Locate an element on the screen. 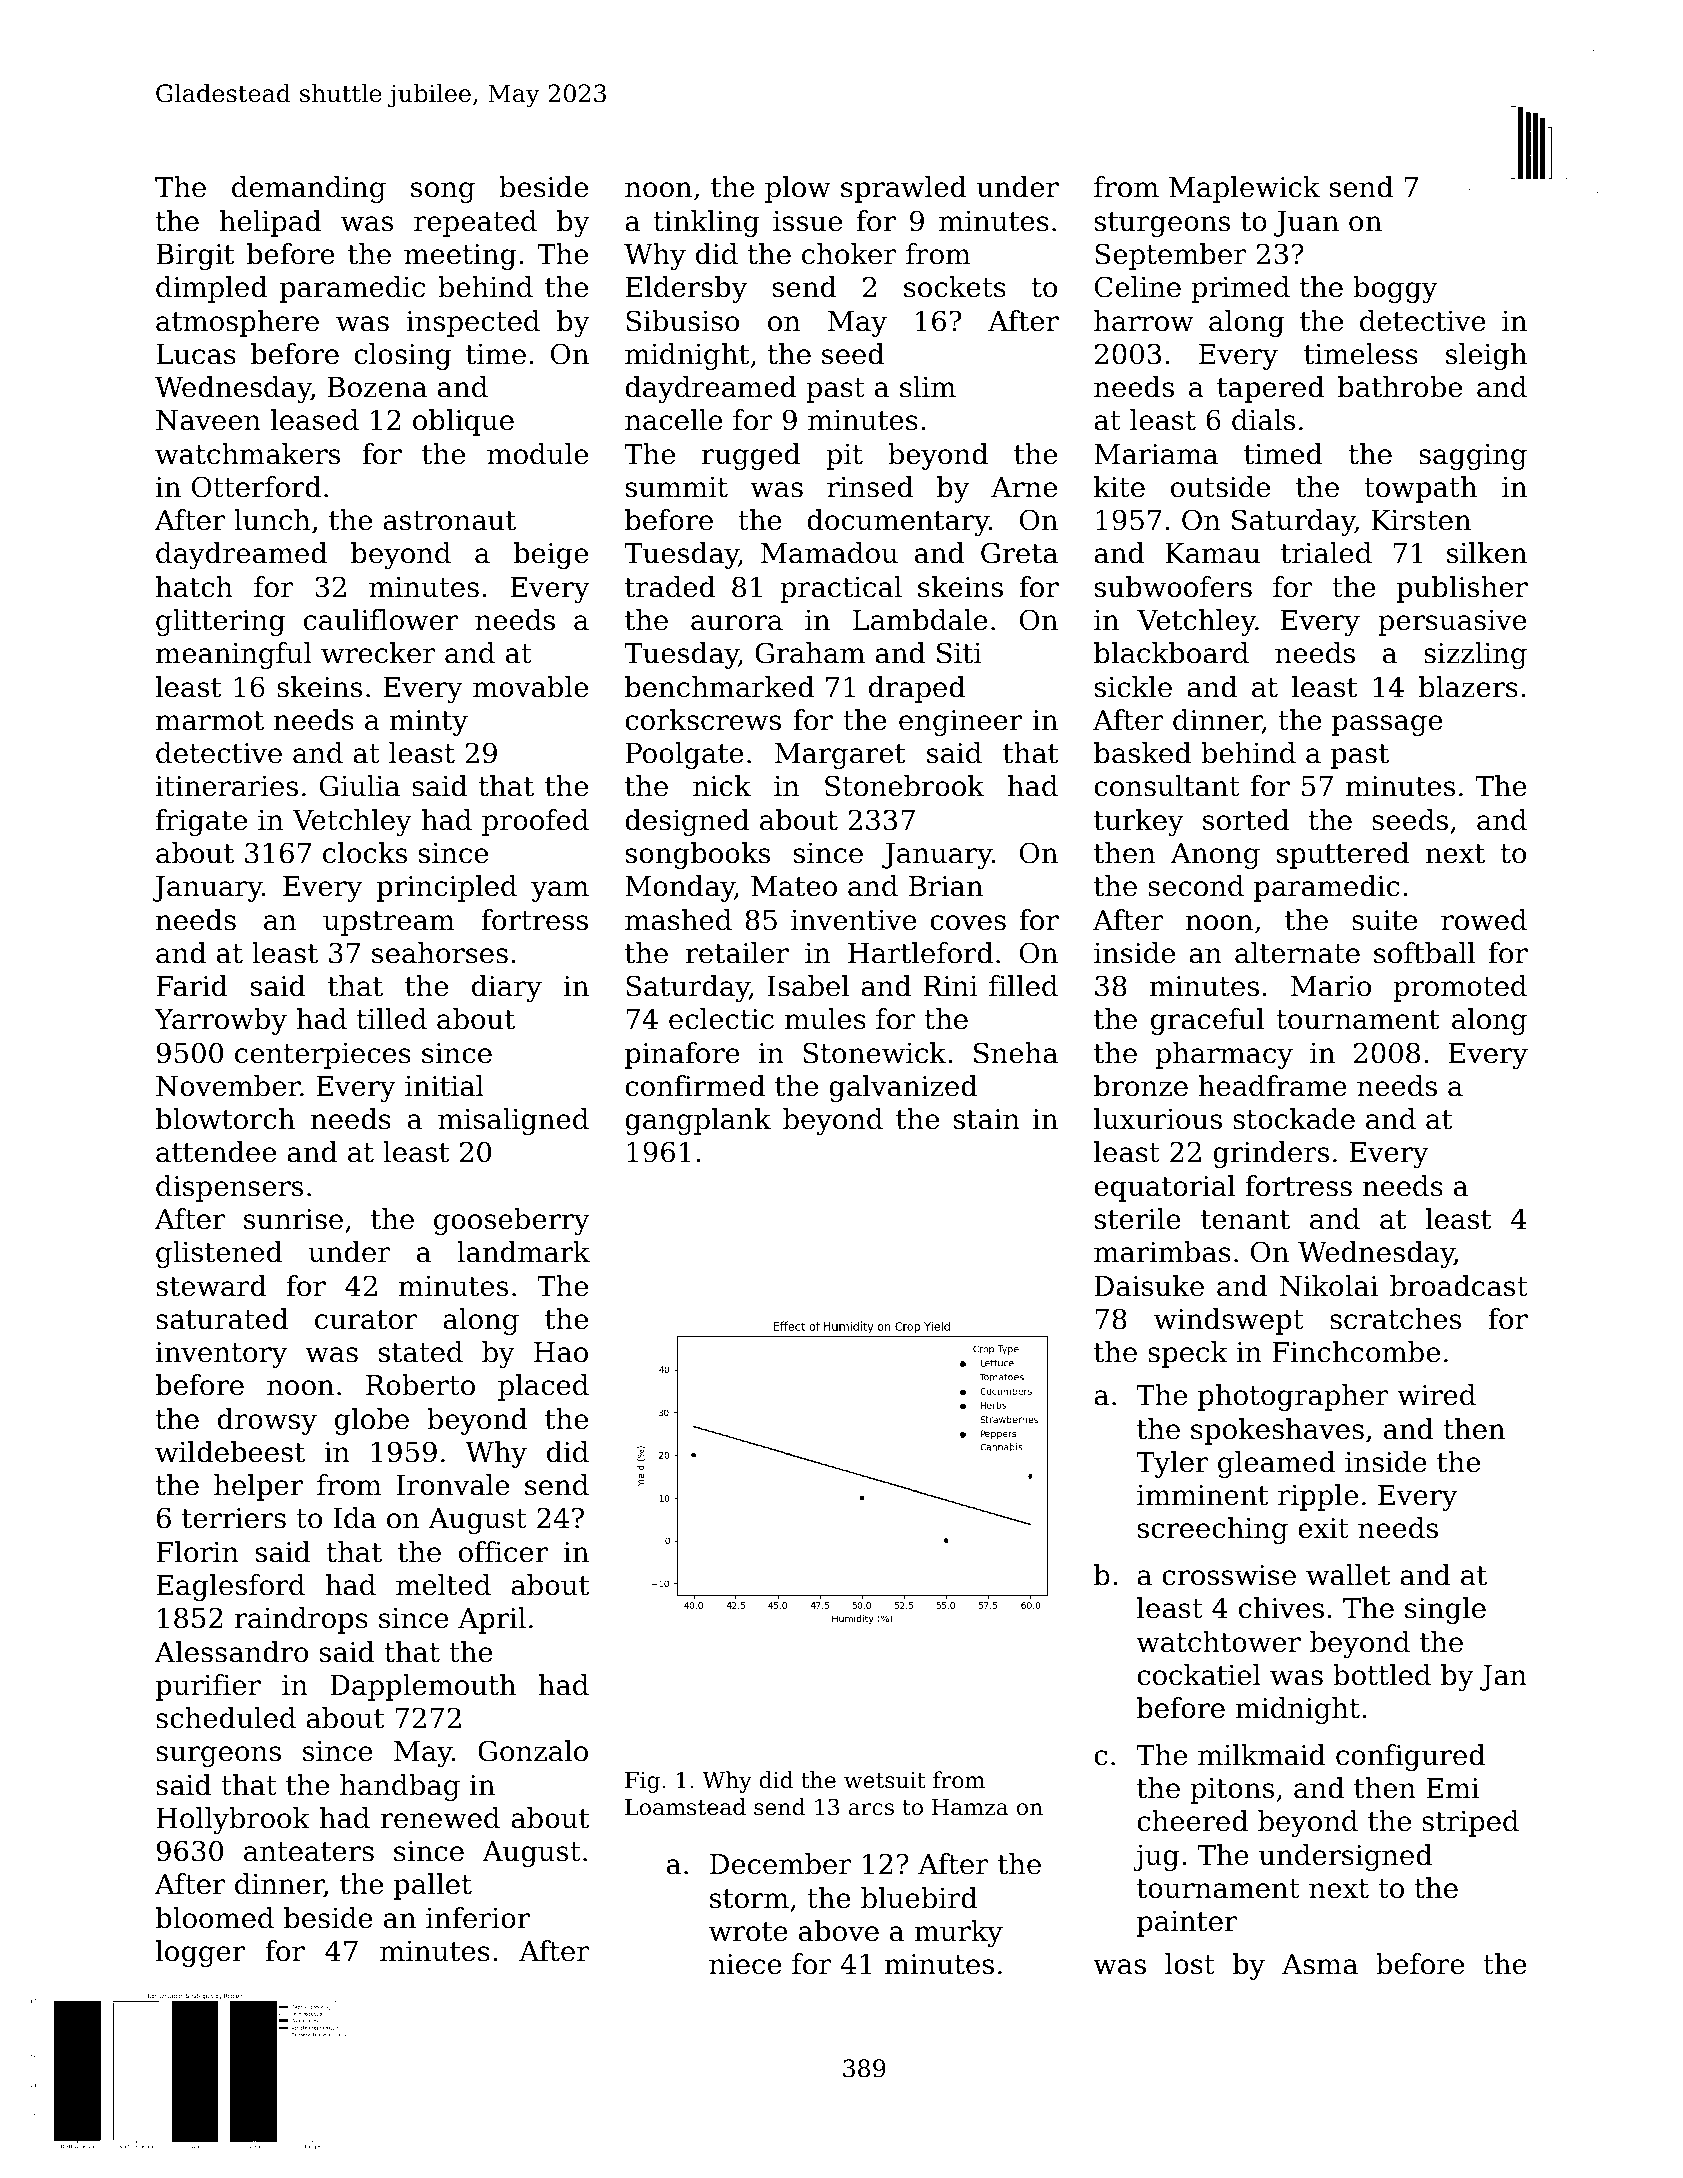  outside is located at coordinates (1220, 487).
